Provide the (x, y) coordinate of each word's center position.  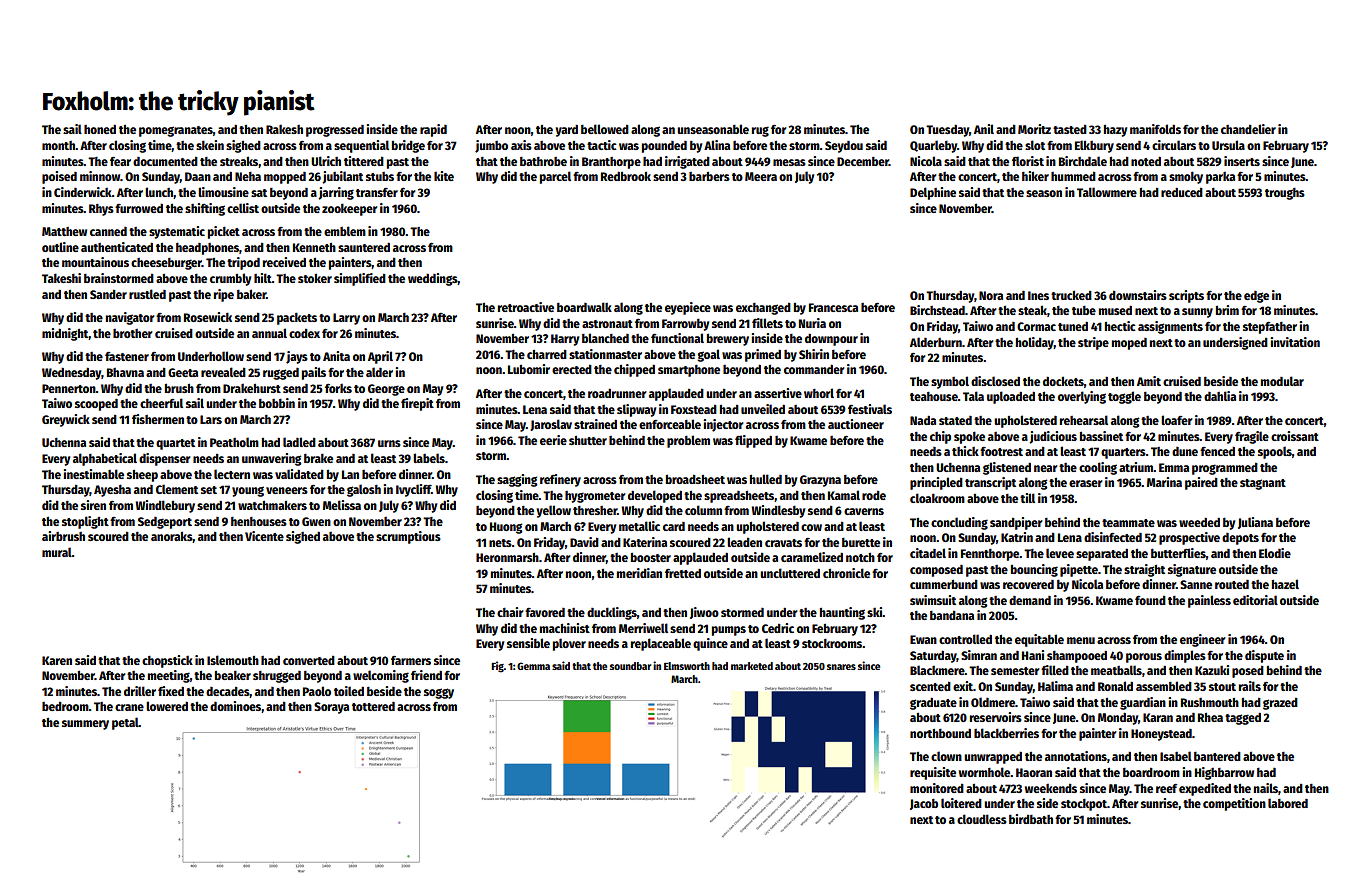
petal (125, 723)
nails (1266, 788)
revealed (223, 372)
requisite (933, 773)
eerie (553, 440)
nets (500, 543)
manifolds (1155, 129)
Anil (984, 129)
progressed (335, 131)
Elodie (1275, 553)
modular (1282, 381)
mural (57, 552)
